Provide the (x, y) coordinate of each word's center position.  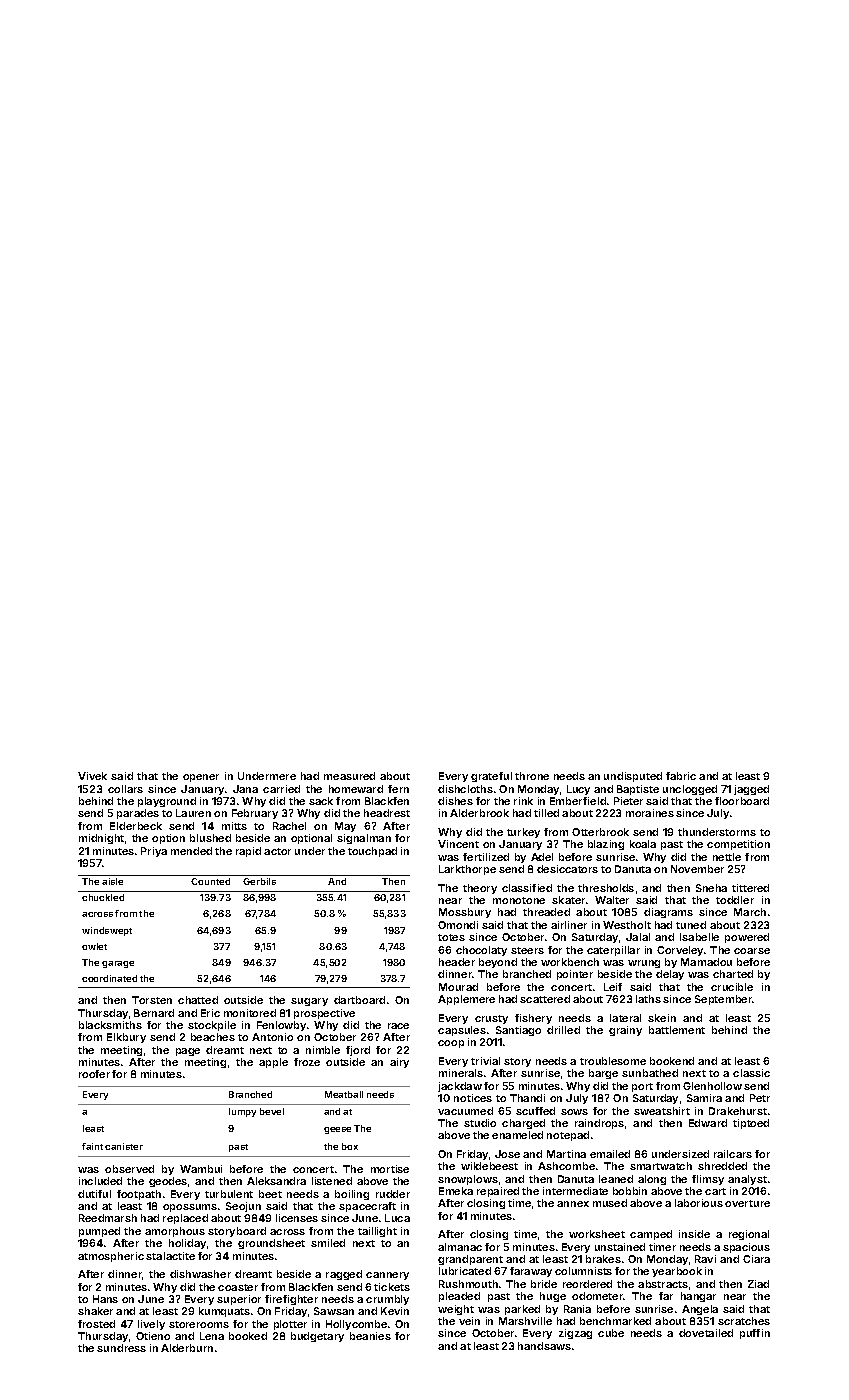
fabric (681, 776)
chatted (198, 1000)
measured (349, 776)
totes (451, 937)
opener (201, 778)
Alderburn (187, 1348)
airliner (569, 925)
